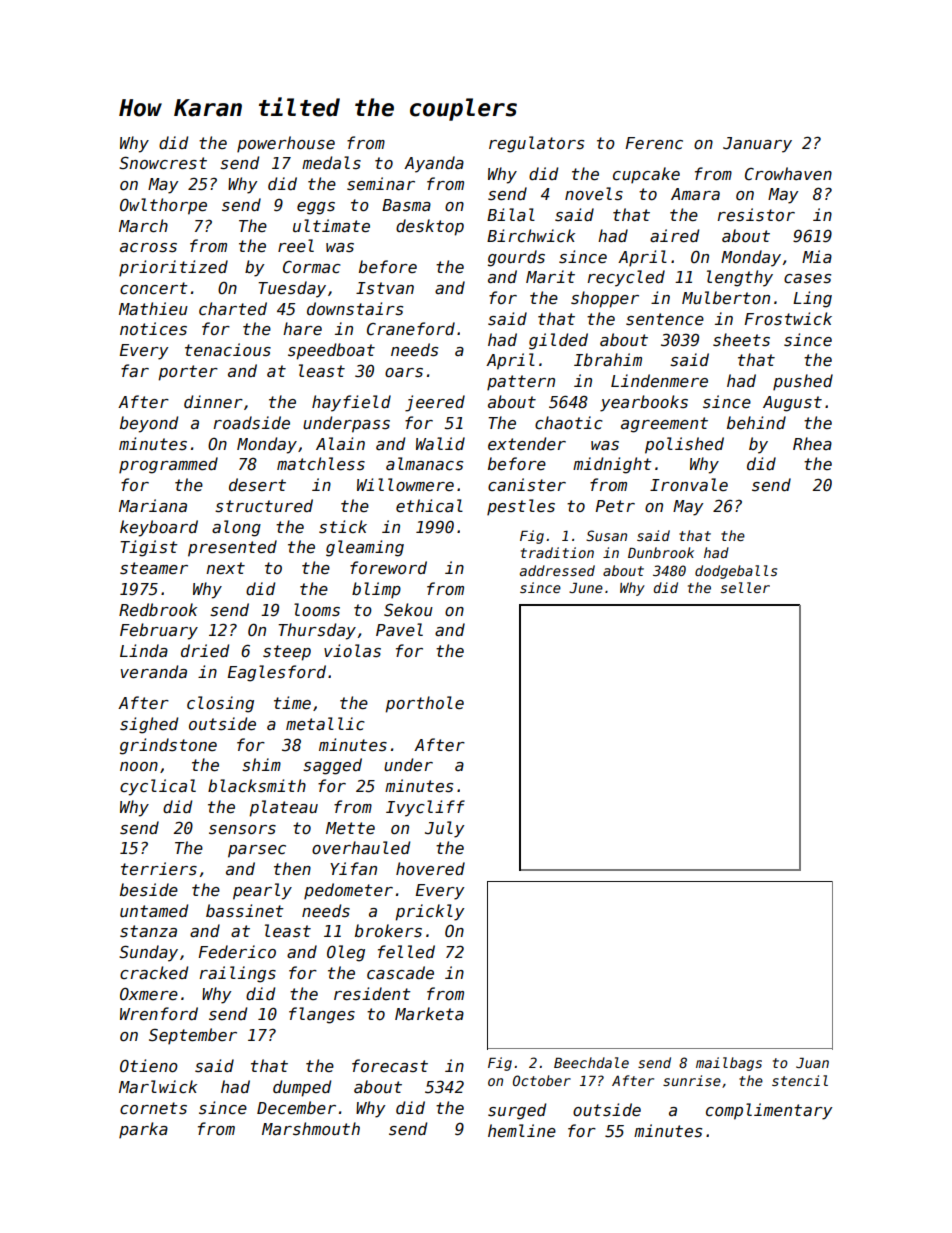 Image resolution: width=952 pixels, height=1233 pixels. Describe the element at coordinates (594, 194) in the screenshot. I see `novels` at that location.
